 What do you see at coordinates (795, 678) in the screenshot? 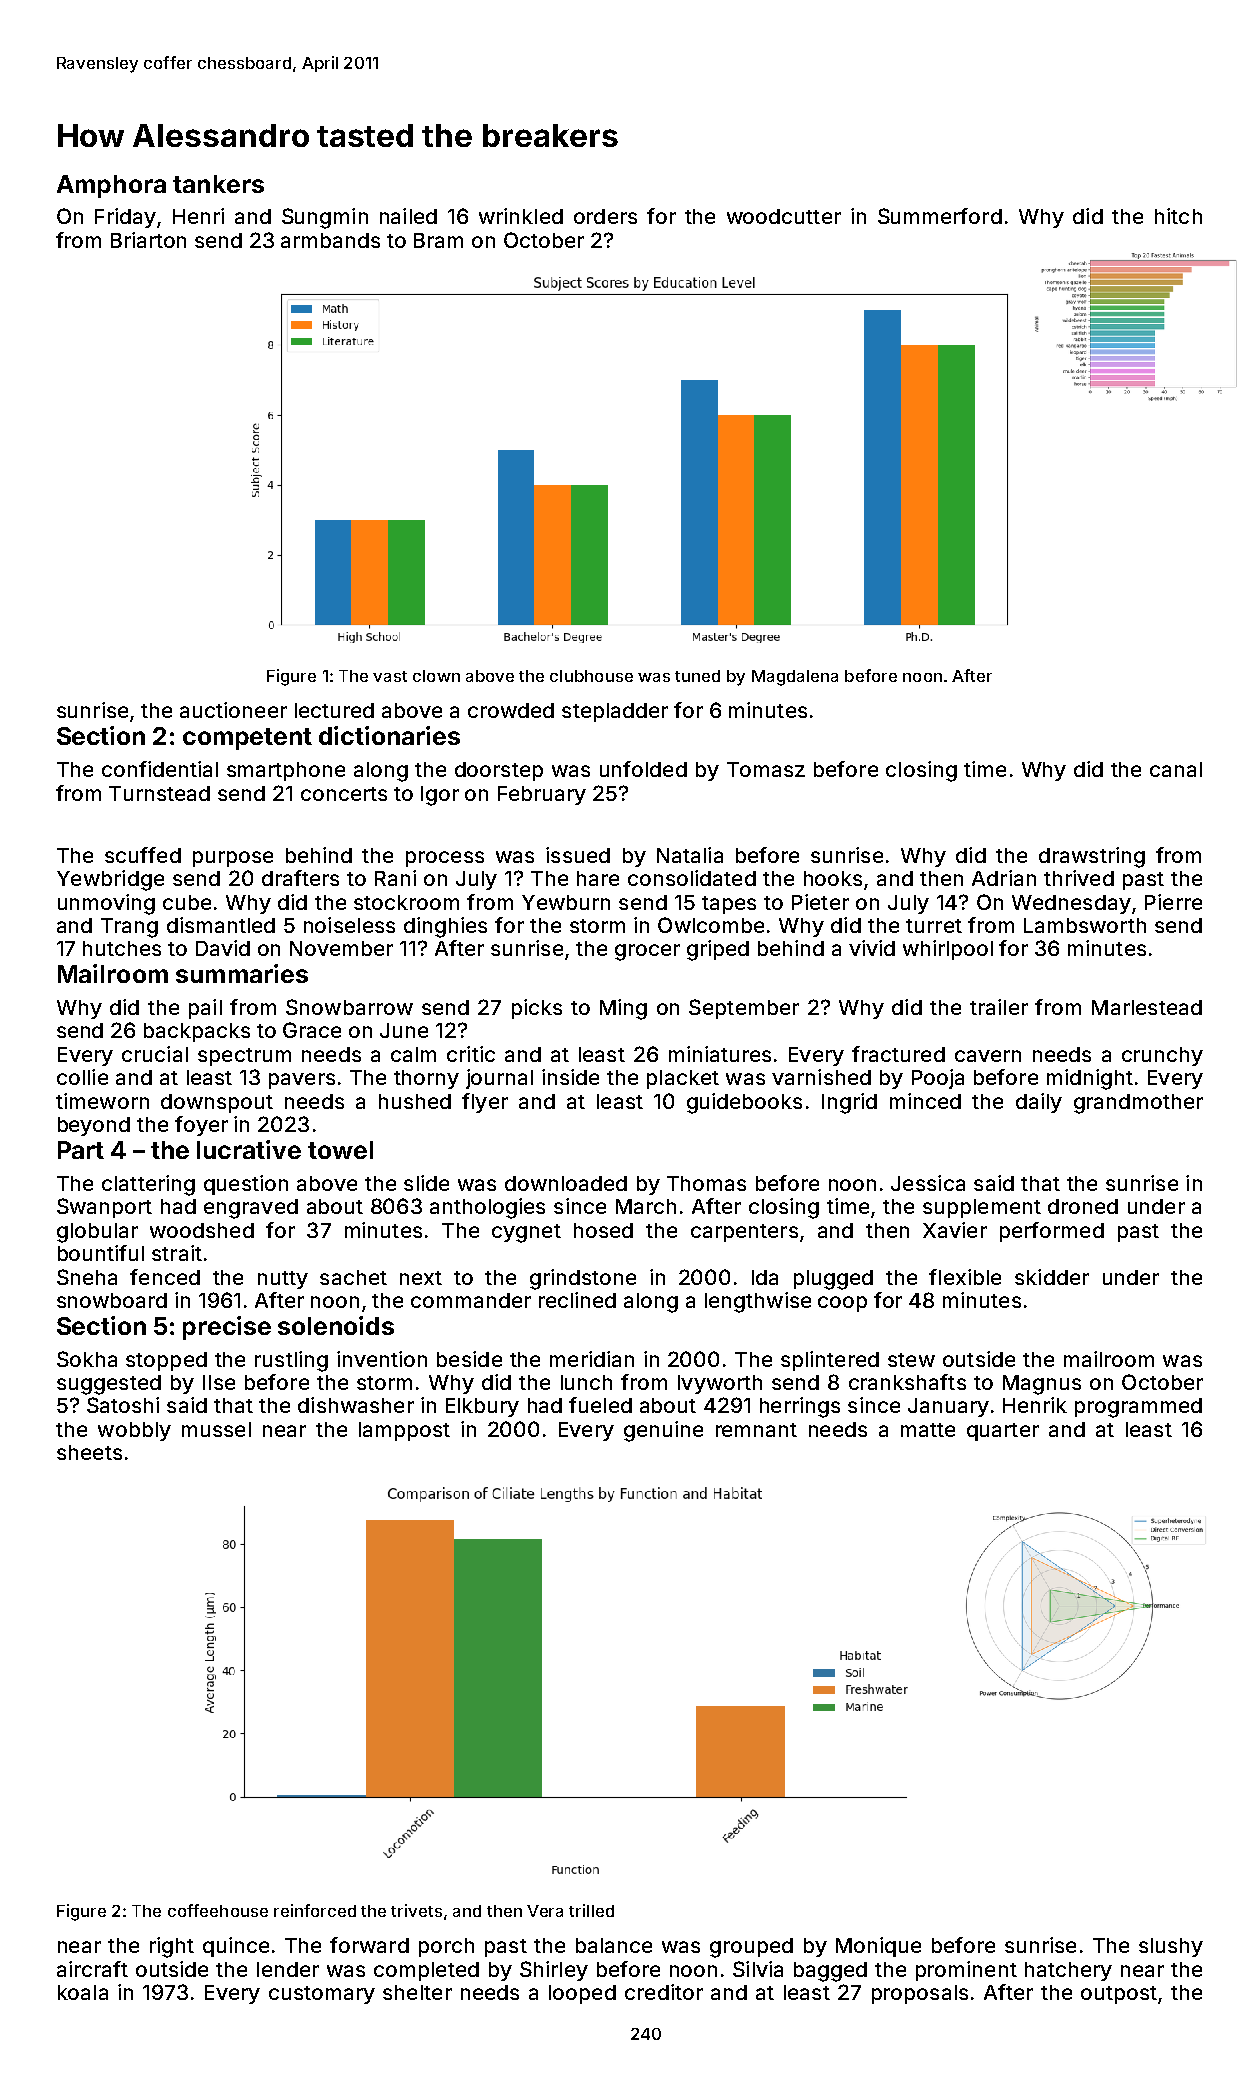
I see `Magdalena` at bounding box center [795, 678].
